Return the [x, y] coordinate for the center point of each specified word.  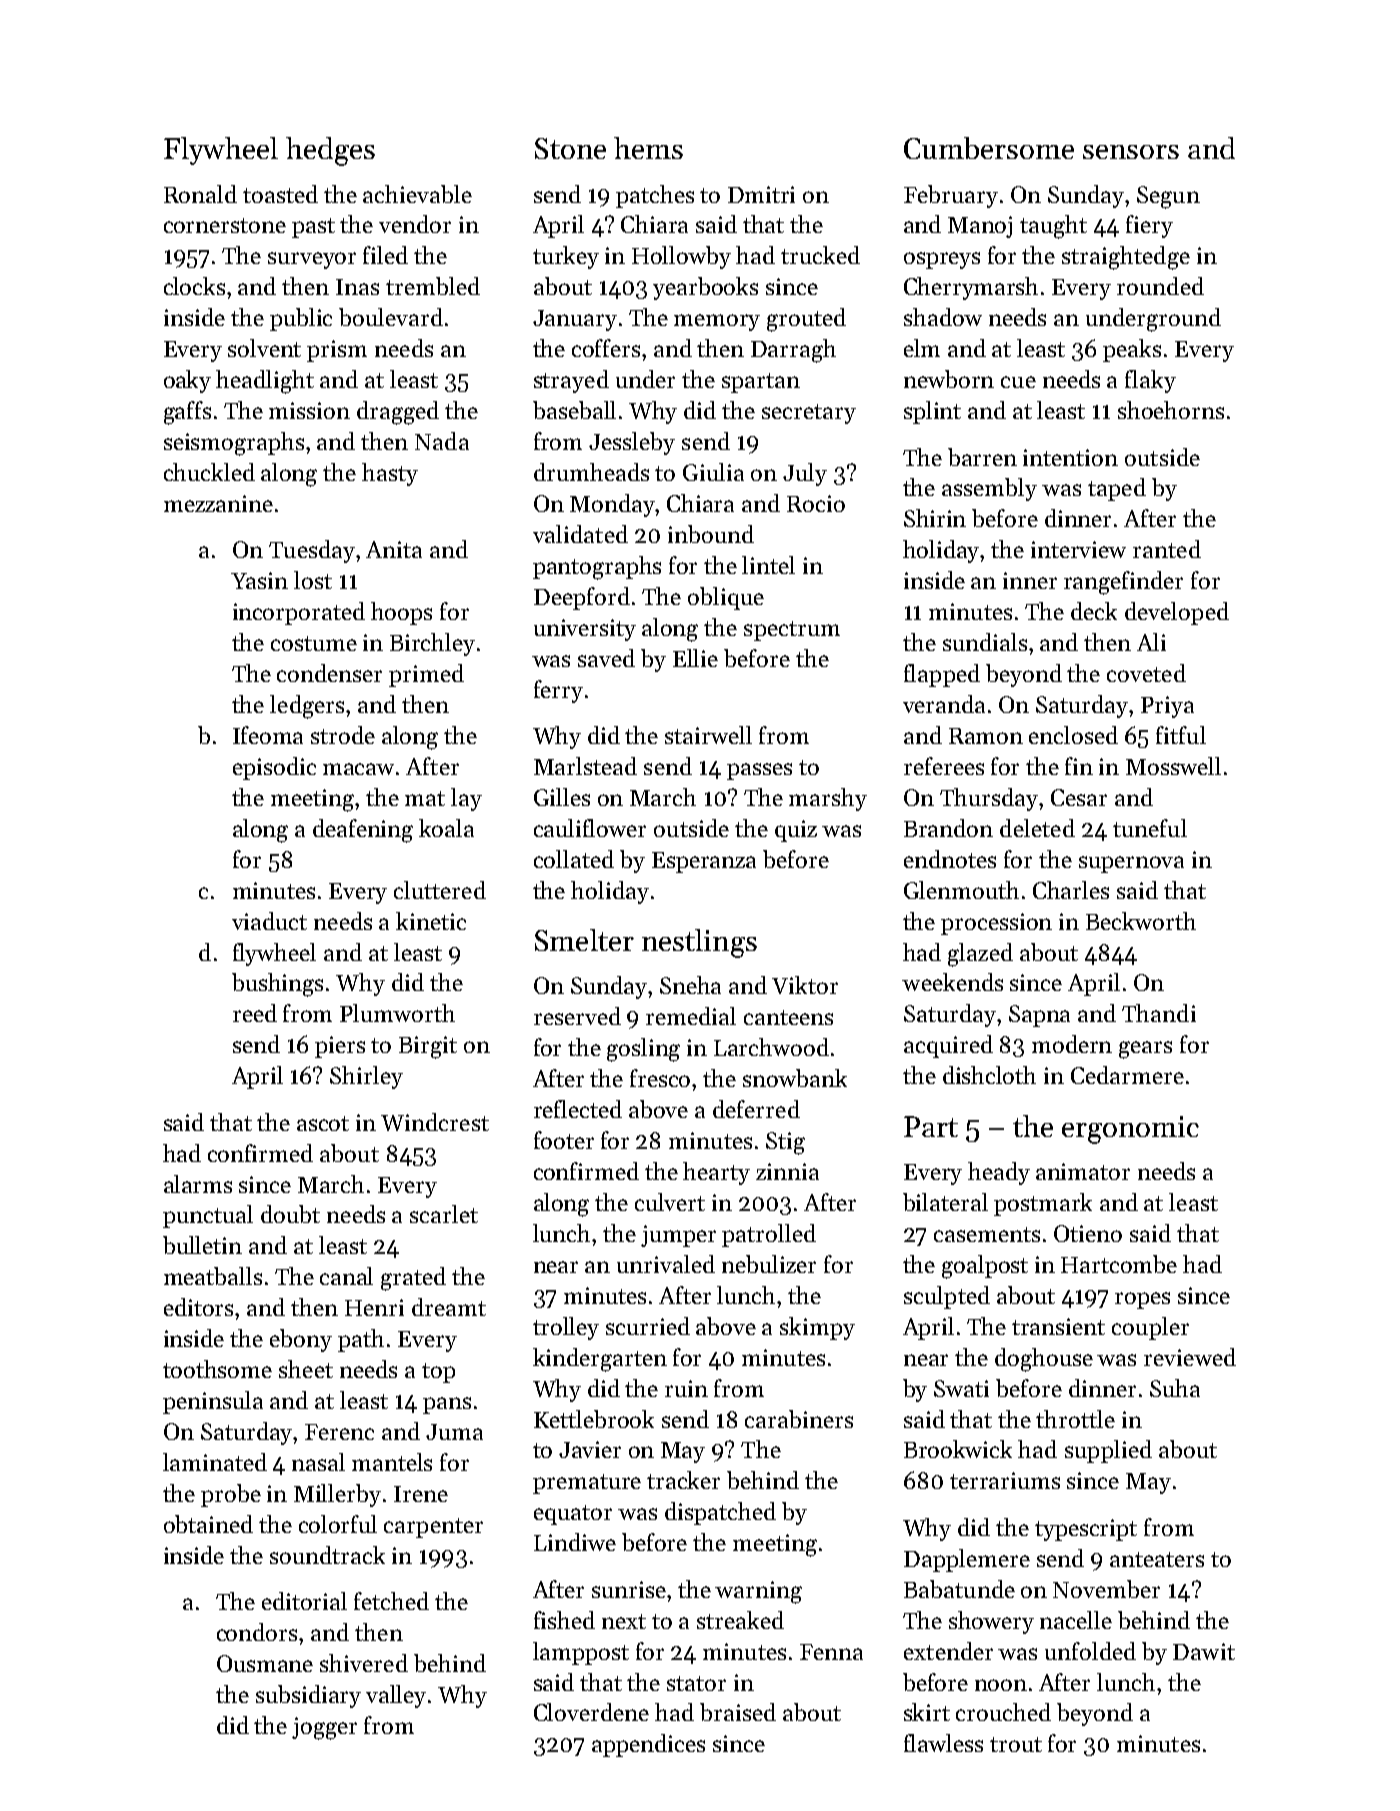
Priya [1167, 707]
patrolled [769, 1235]
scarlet [444, 1214]
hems [648, 148]
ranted [1167, 549]
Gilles [562, 797]
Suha [1175, 1388]
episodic [274, 768]
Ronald [200, 194]
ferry [558, 691]
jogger [324, 1728]
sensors [1131, 152]
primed [426, 675]
